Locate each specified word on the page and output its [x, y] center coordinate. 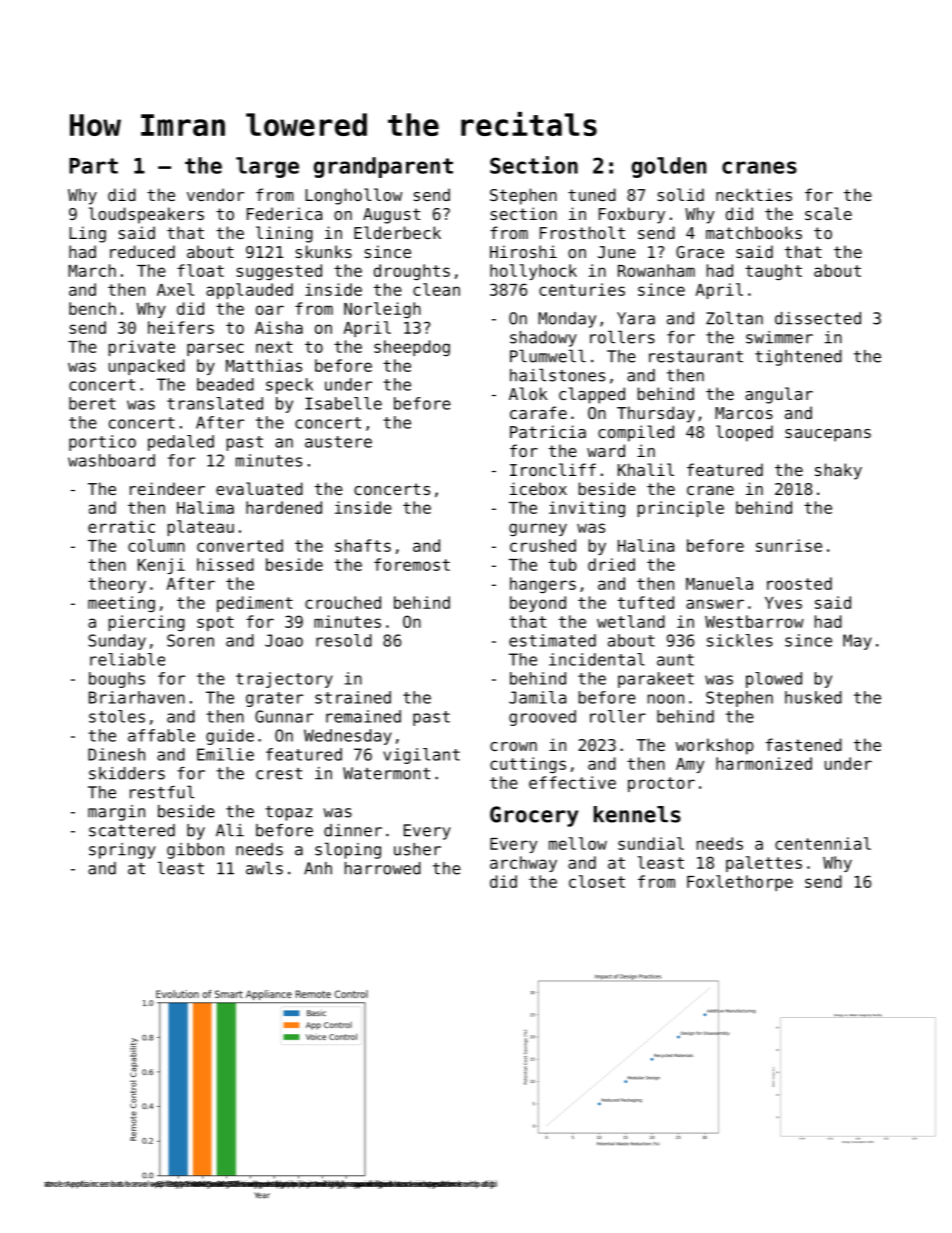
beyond [538, 604]
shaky [838, 471]
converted [240, 545]
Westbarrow [754, 621]
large [267, 167]
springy [122, 851]
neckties [754, 194]
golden [669, 167]
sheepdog [412, 348]
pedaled [181, 443]
